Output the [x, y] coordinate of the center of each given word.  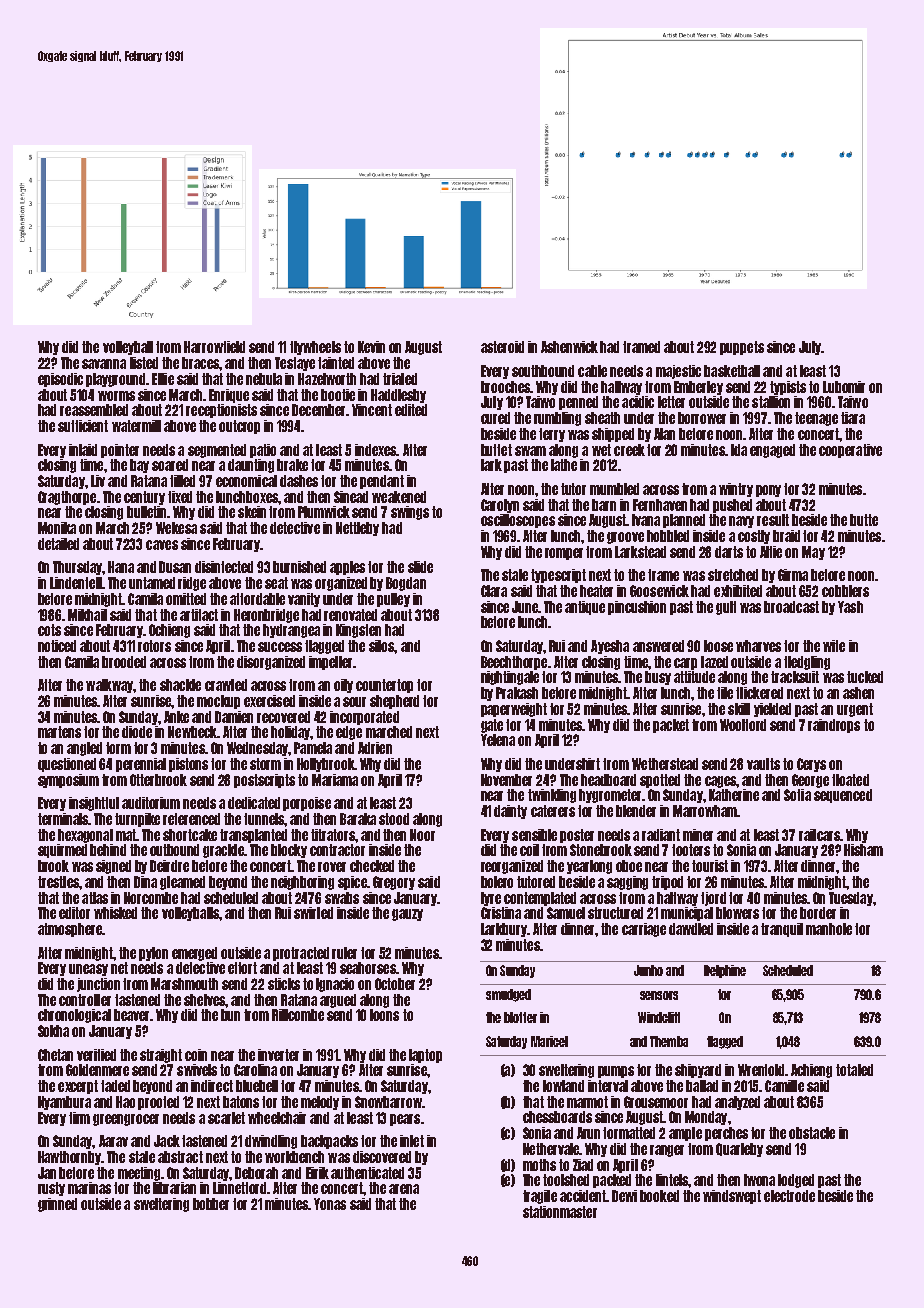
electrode [789, 1196]
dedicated [254, 803]
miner [698, 835]
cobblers [845, 591]
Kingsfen [358, 631]
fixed [180, 497]
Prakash [517, 693]
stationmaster [560, 1212]
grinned [57, 1205]
